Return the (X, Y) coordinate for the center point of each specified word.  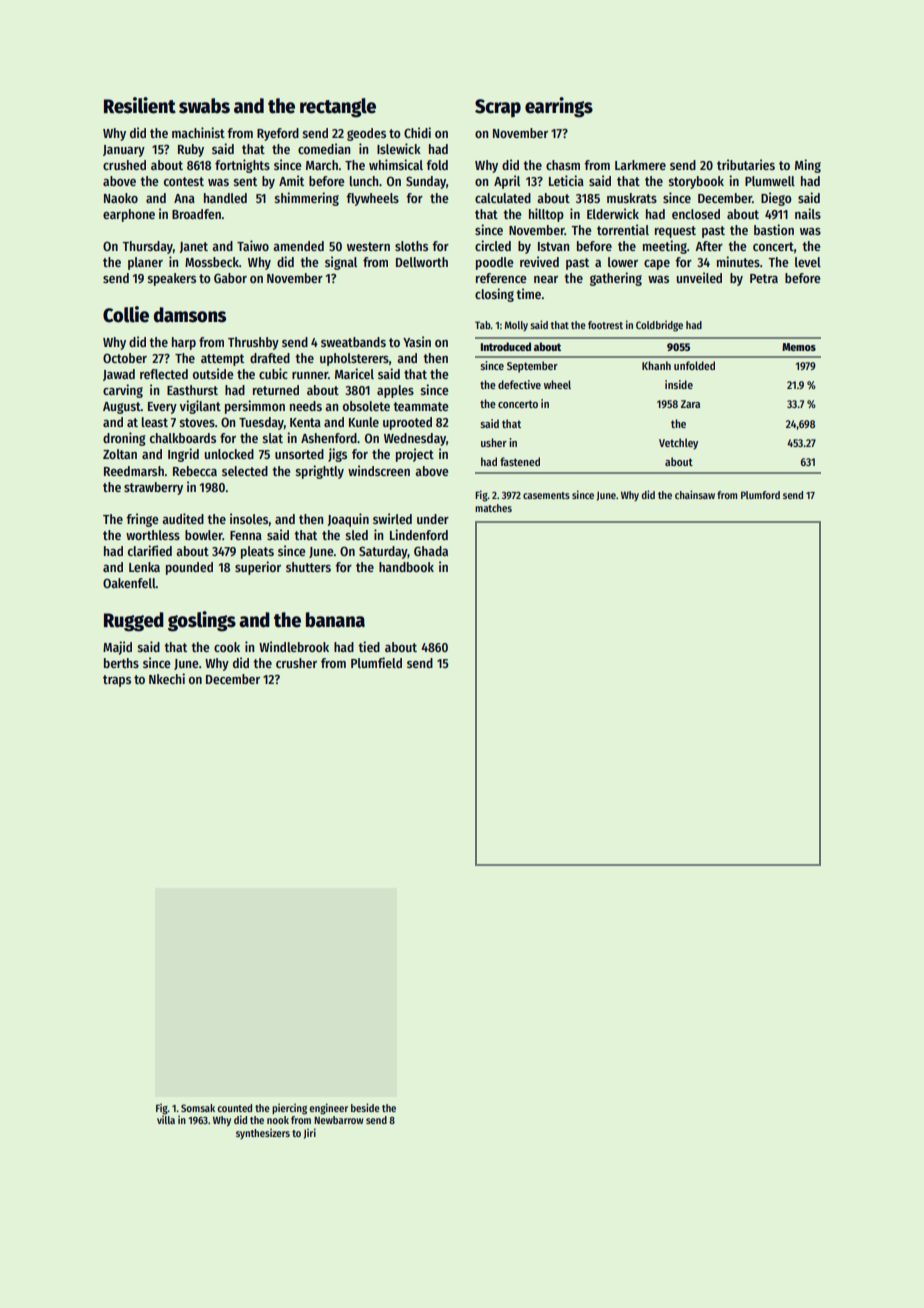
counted (234, 1108)
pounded (189, 568)
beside (365, 1107)
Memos (799, 347)
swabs (204, 106)
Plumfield (376, 662)
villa (166, 1119)
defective (519, 384)
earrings (559, 107)
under (433, 519)
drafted (270, 358)
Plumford (760, 495)
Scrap (498, 108)
